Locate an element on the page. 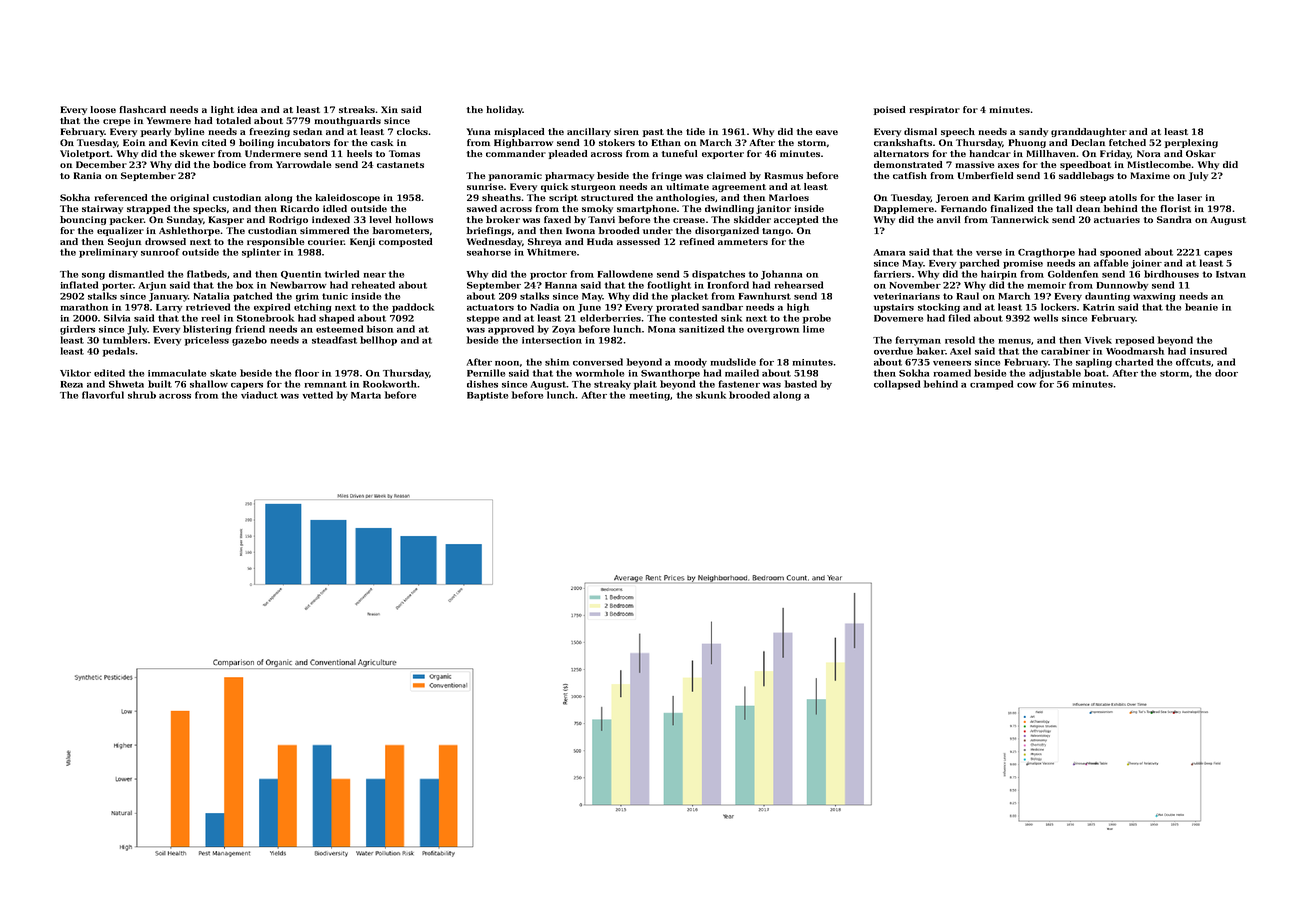 This page has width=1308, height=924. responsible is located at coordinates (275, 242).
